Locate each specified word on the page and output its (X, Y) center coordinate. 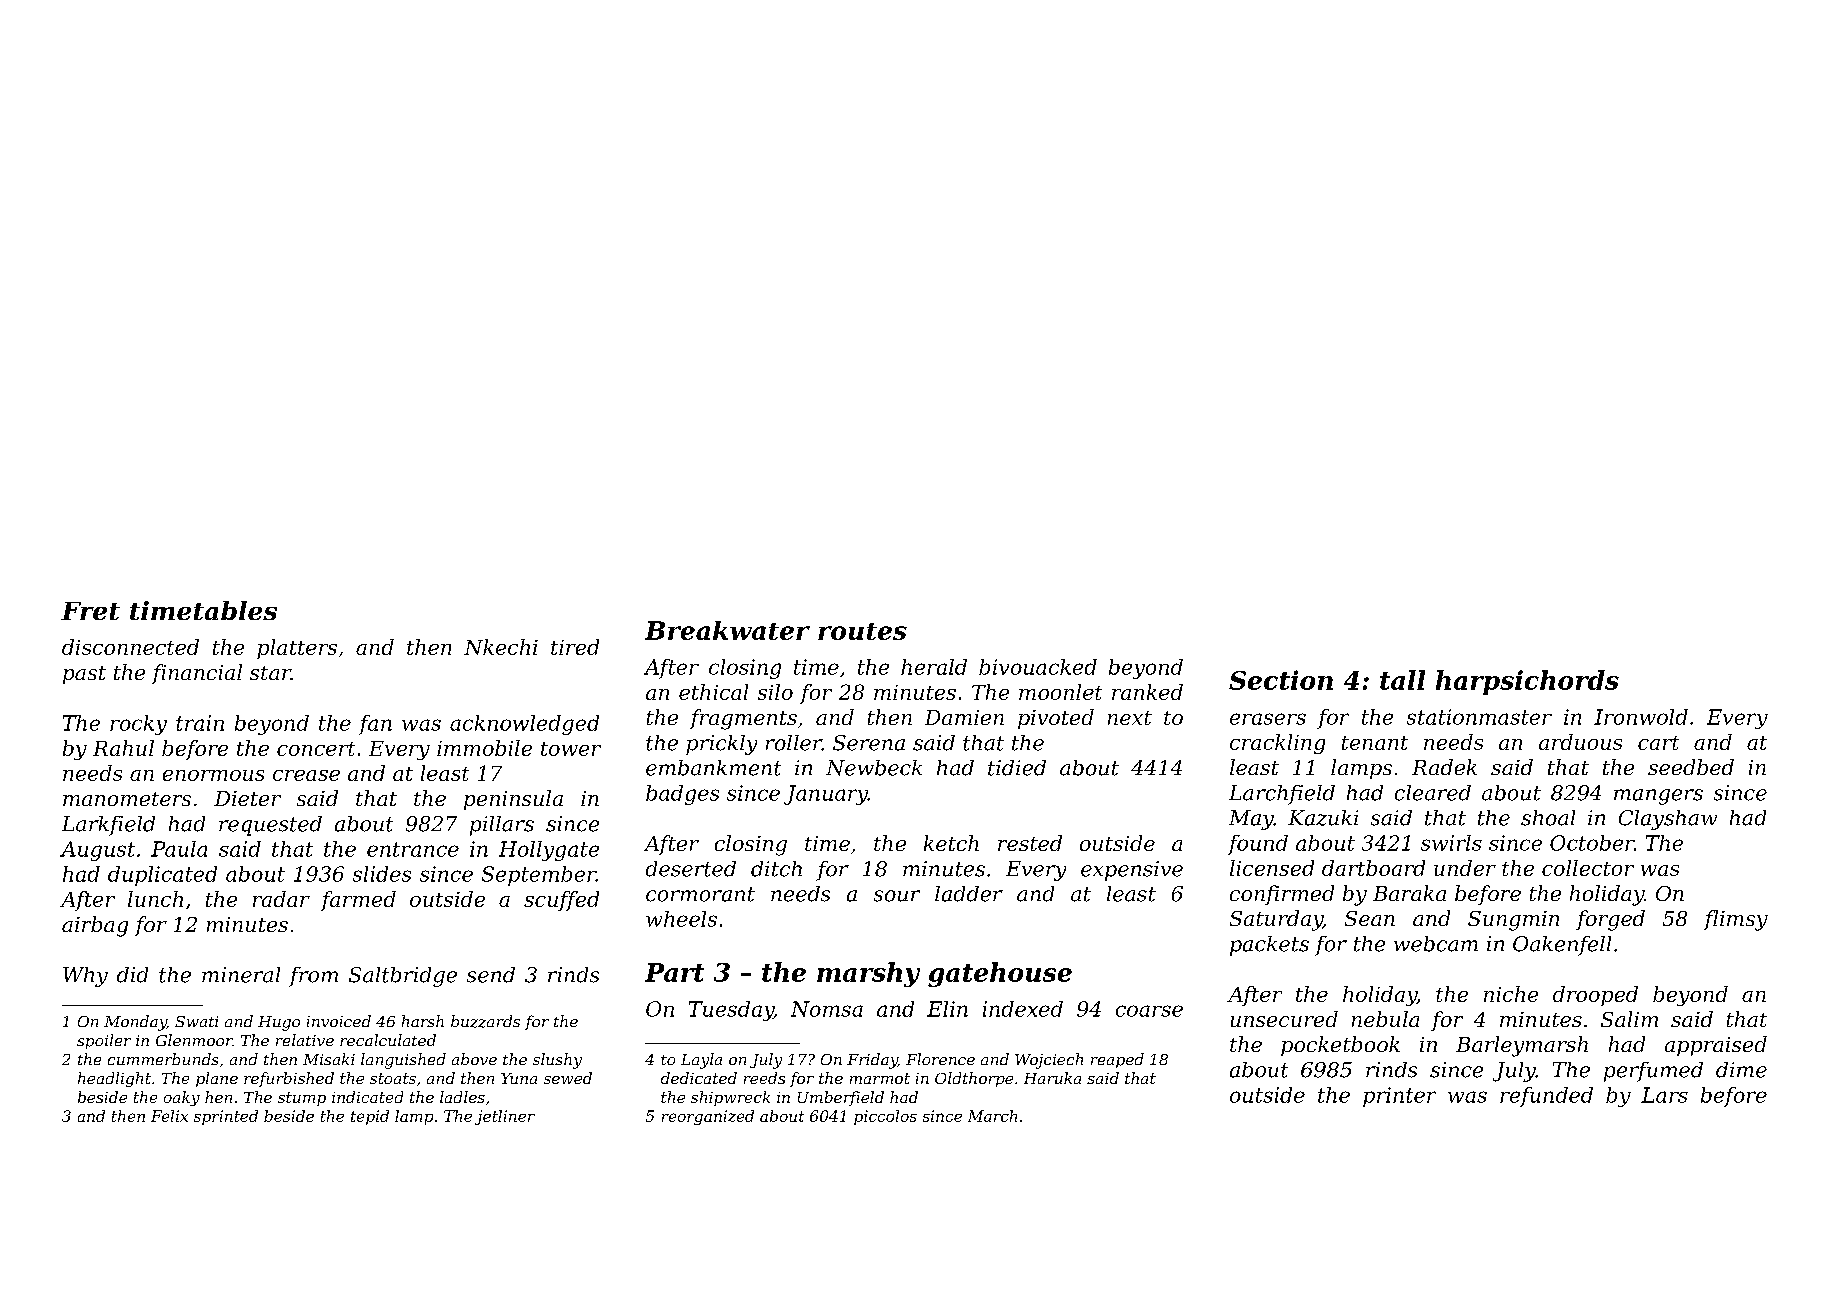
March (992, 1116)
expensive (1132, 871)
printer (1399, 1097)
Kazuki (1323, 818)
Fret (90, 611)
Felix (169, 1116)
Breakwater (727, 630)
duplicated (162, 876)
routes (862, 631)
